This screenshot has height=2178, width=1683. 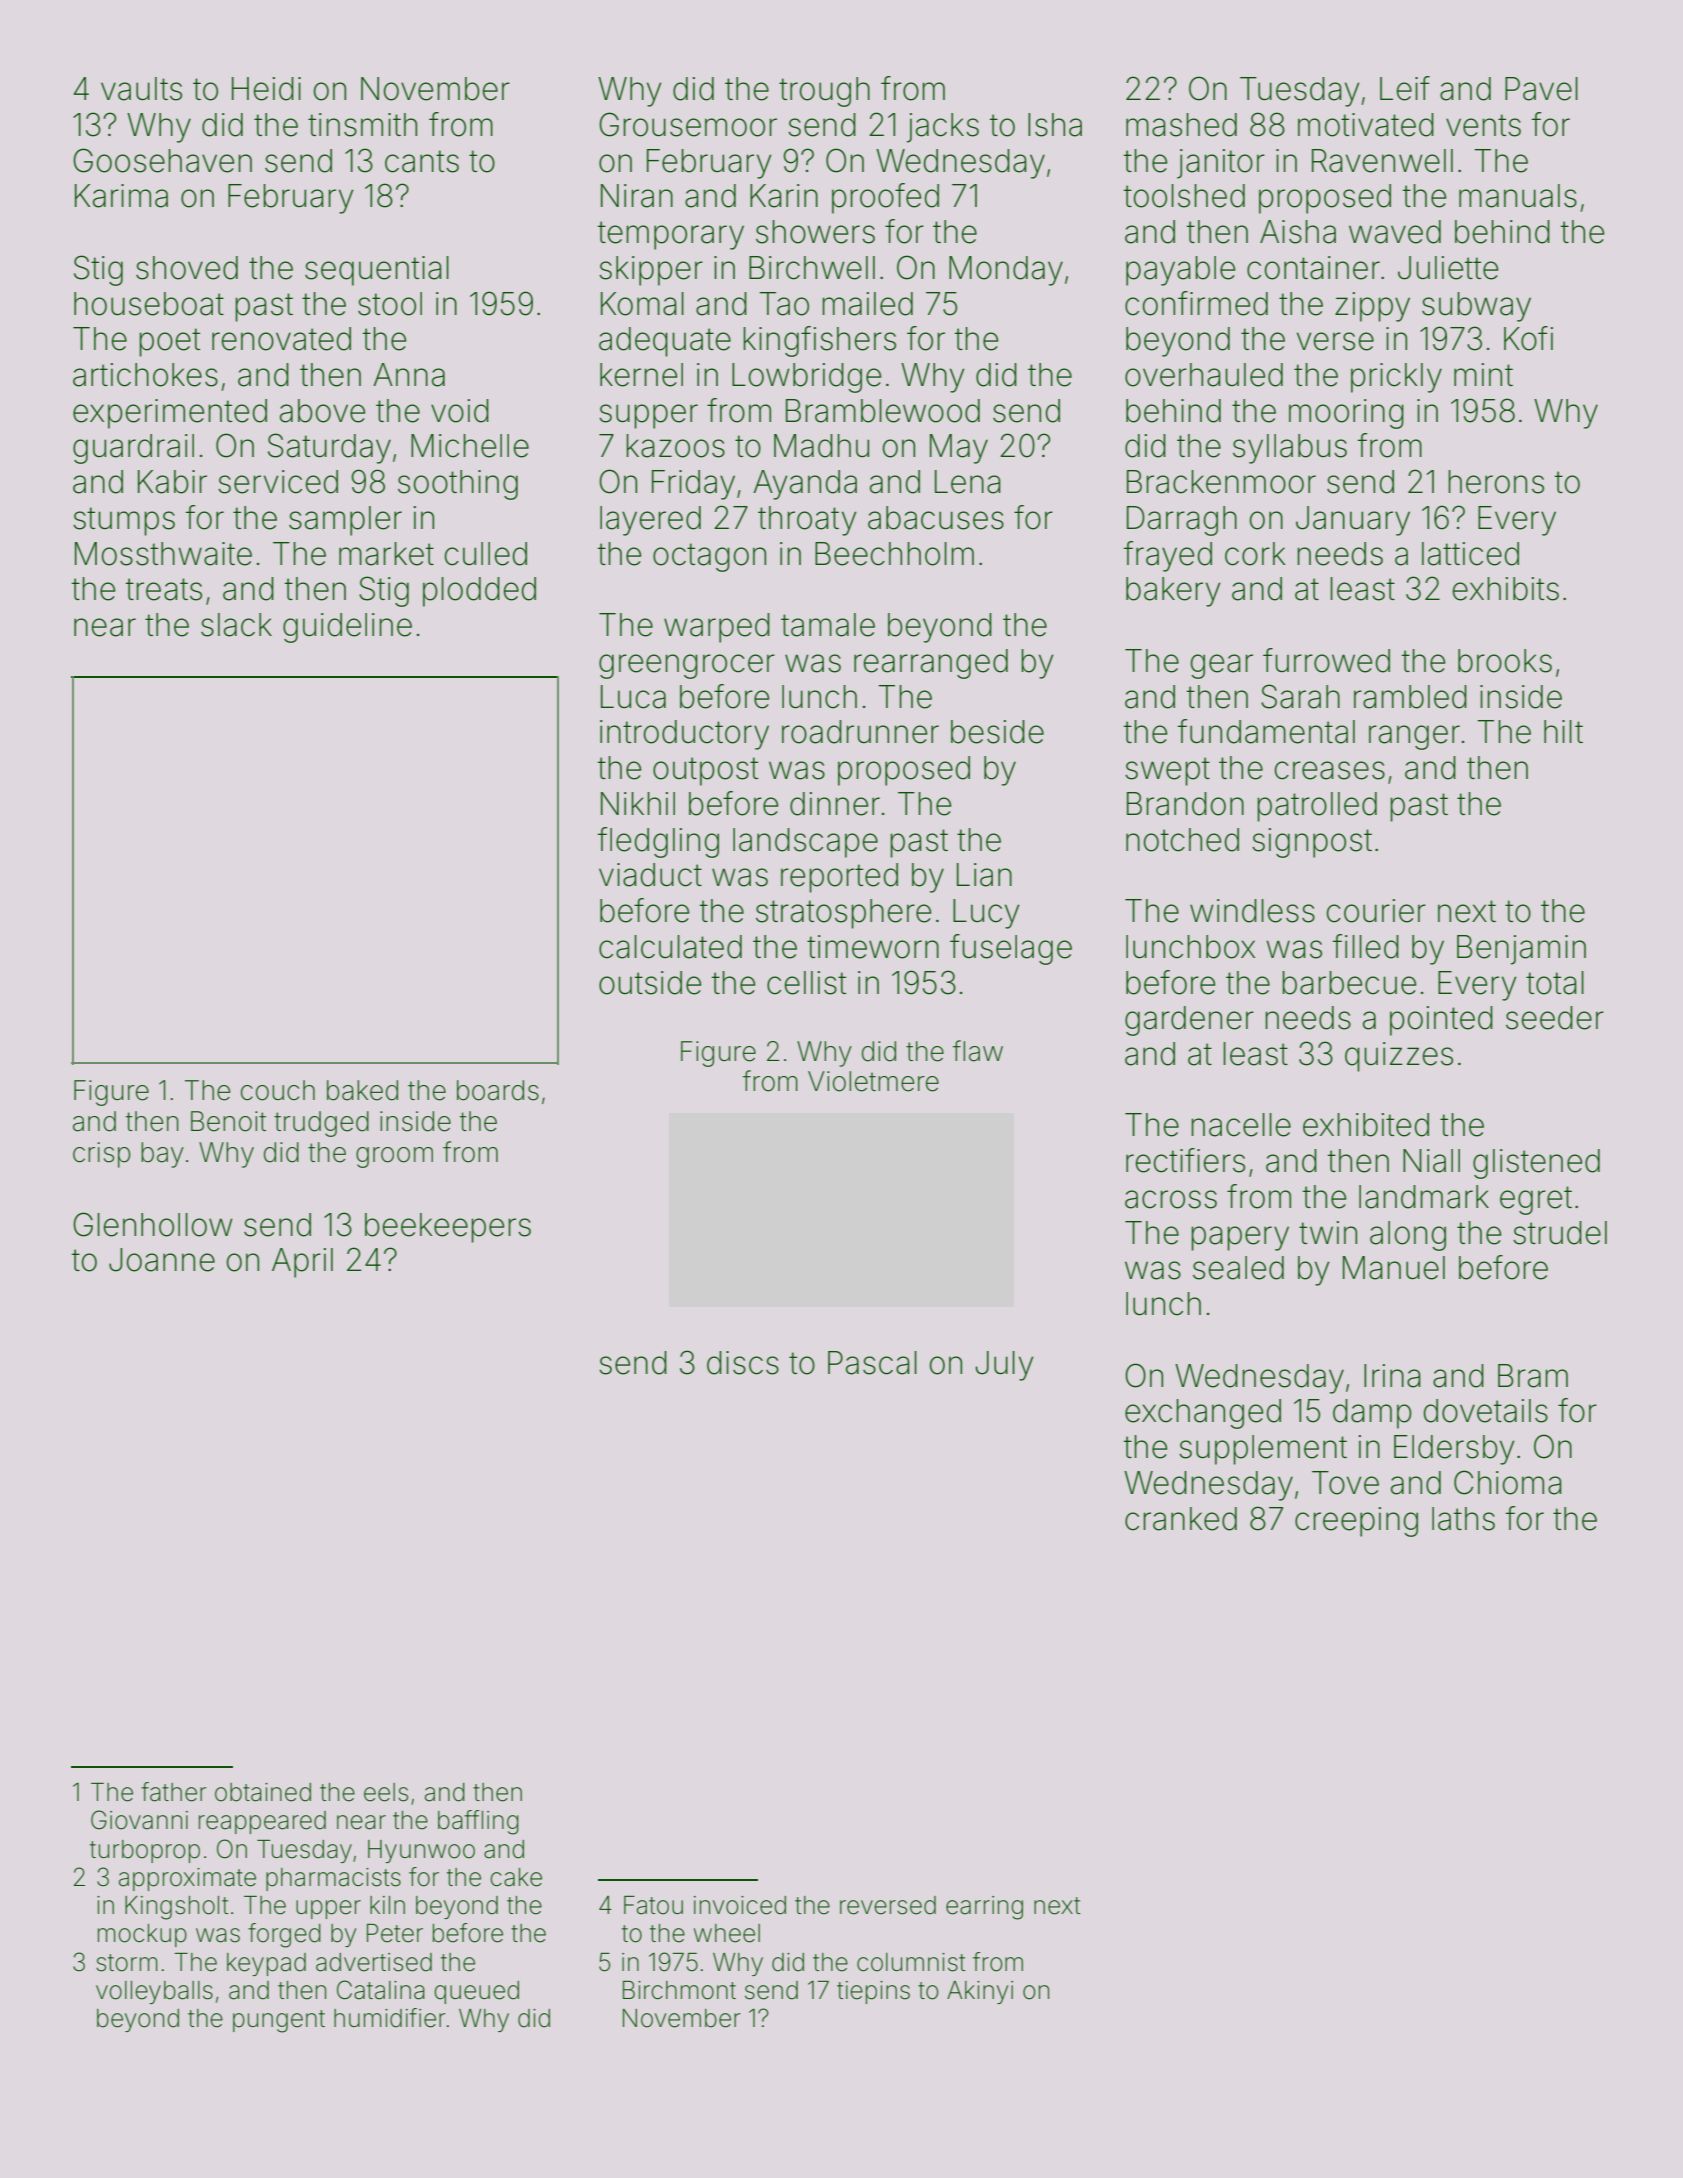 What do you see at coordinates (784, 304) in the screenshot?
I see `Tao` at bounding box center [784, 304].
